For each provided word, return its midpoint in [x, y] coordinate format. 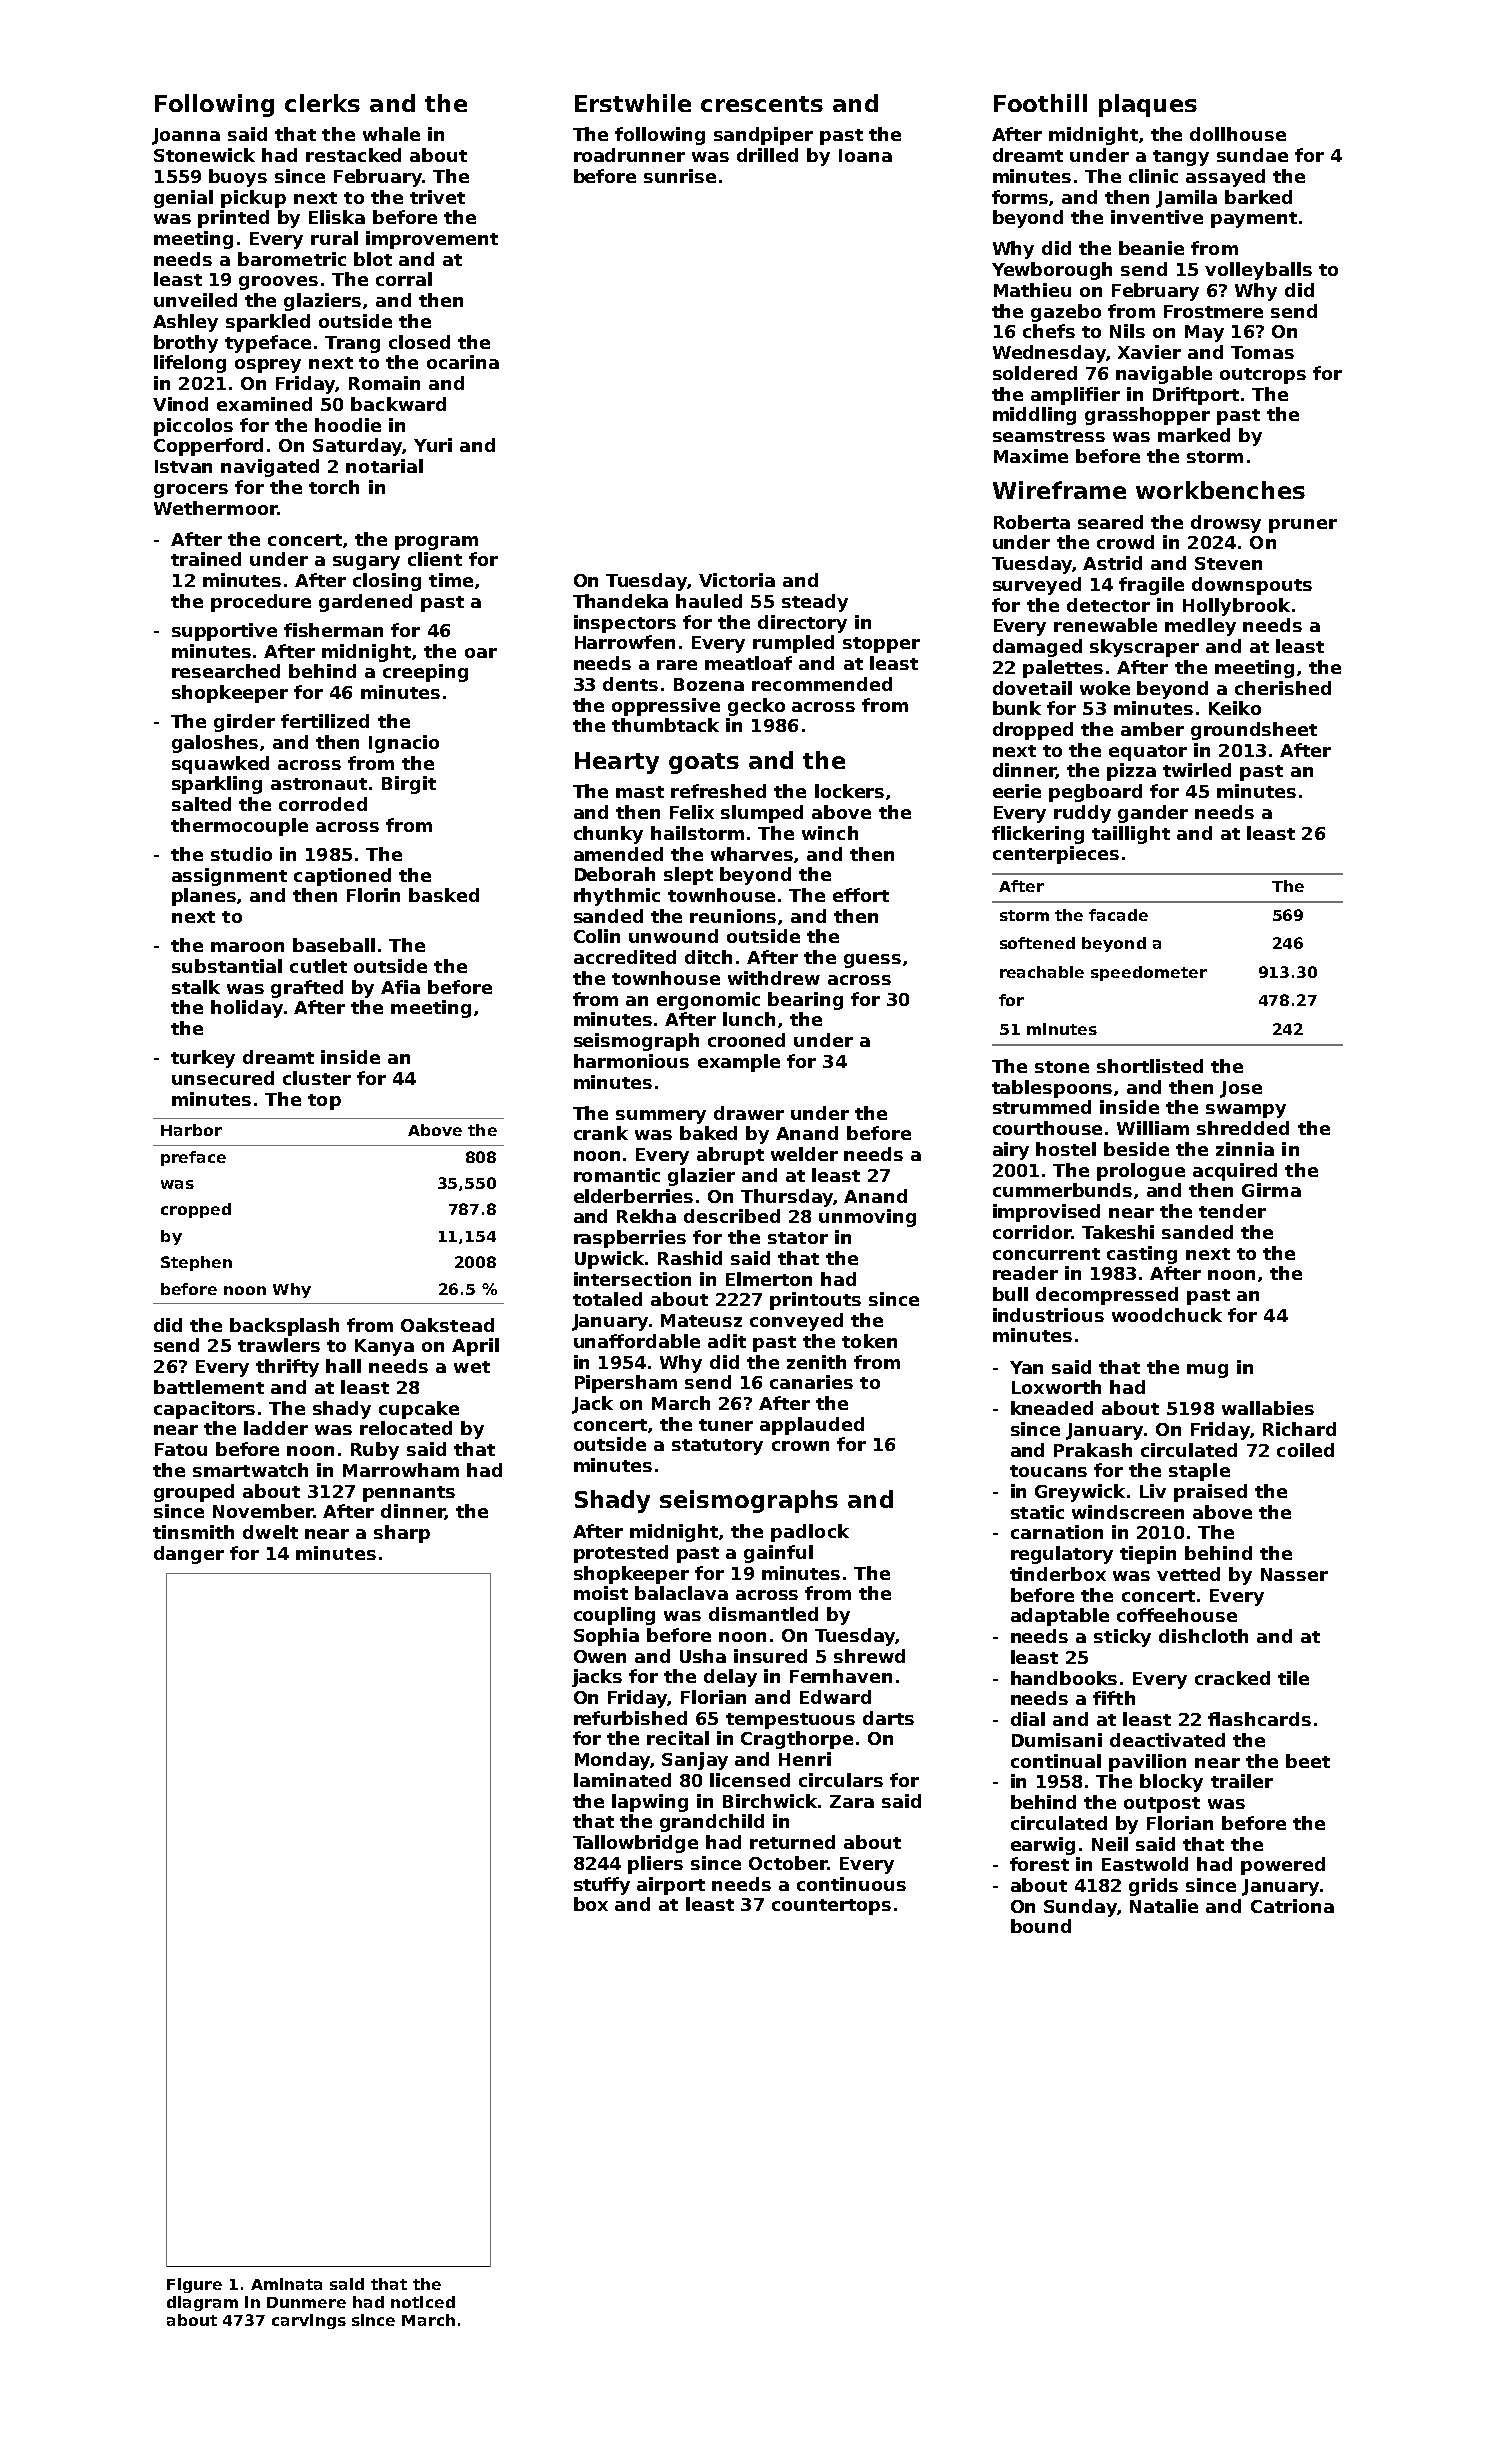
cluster [317, 1078]
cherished [1283, 688]
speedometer [1149, 973]
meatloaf [748, 663]
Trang [352, 344]
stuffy [602, 1886]
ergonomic [708, 1001]
